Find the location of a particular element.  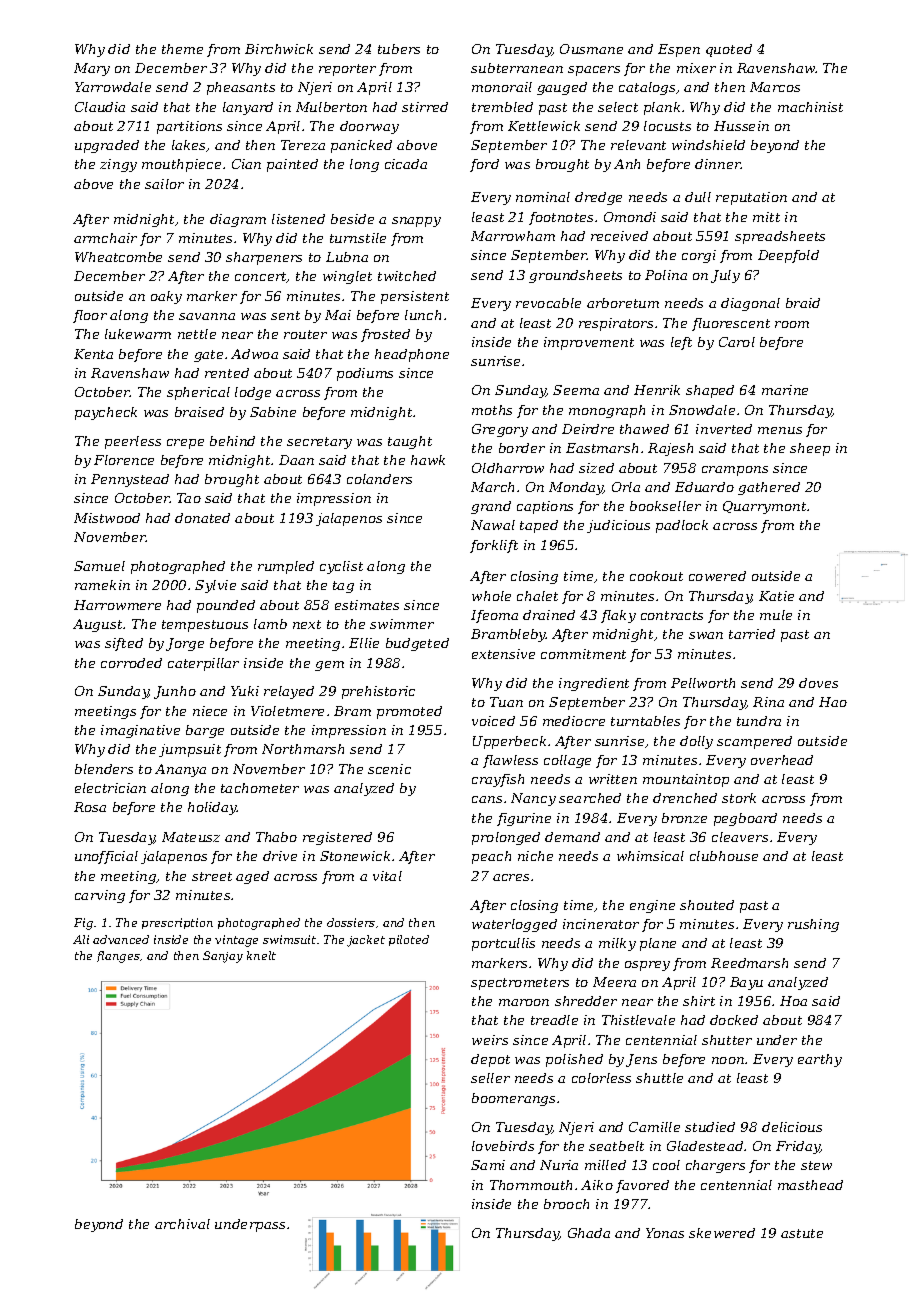

machinist is located at coordinates (810, 107).
